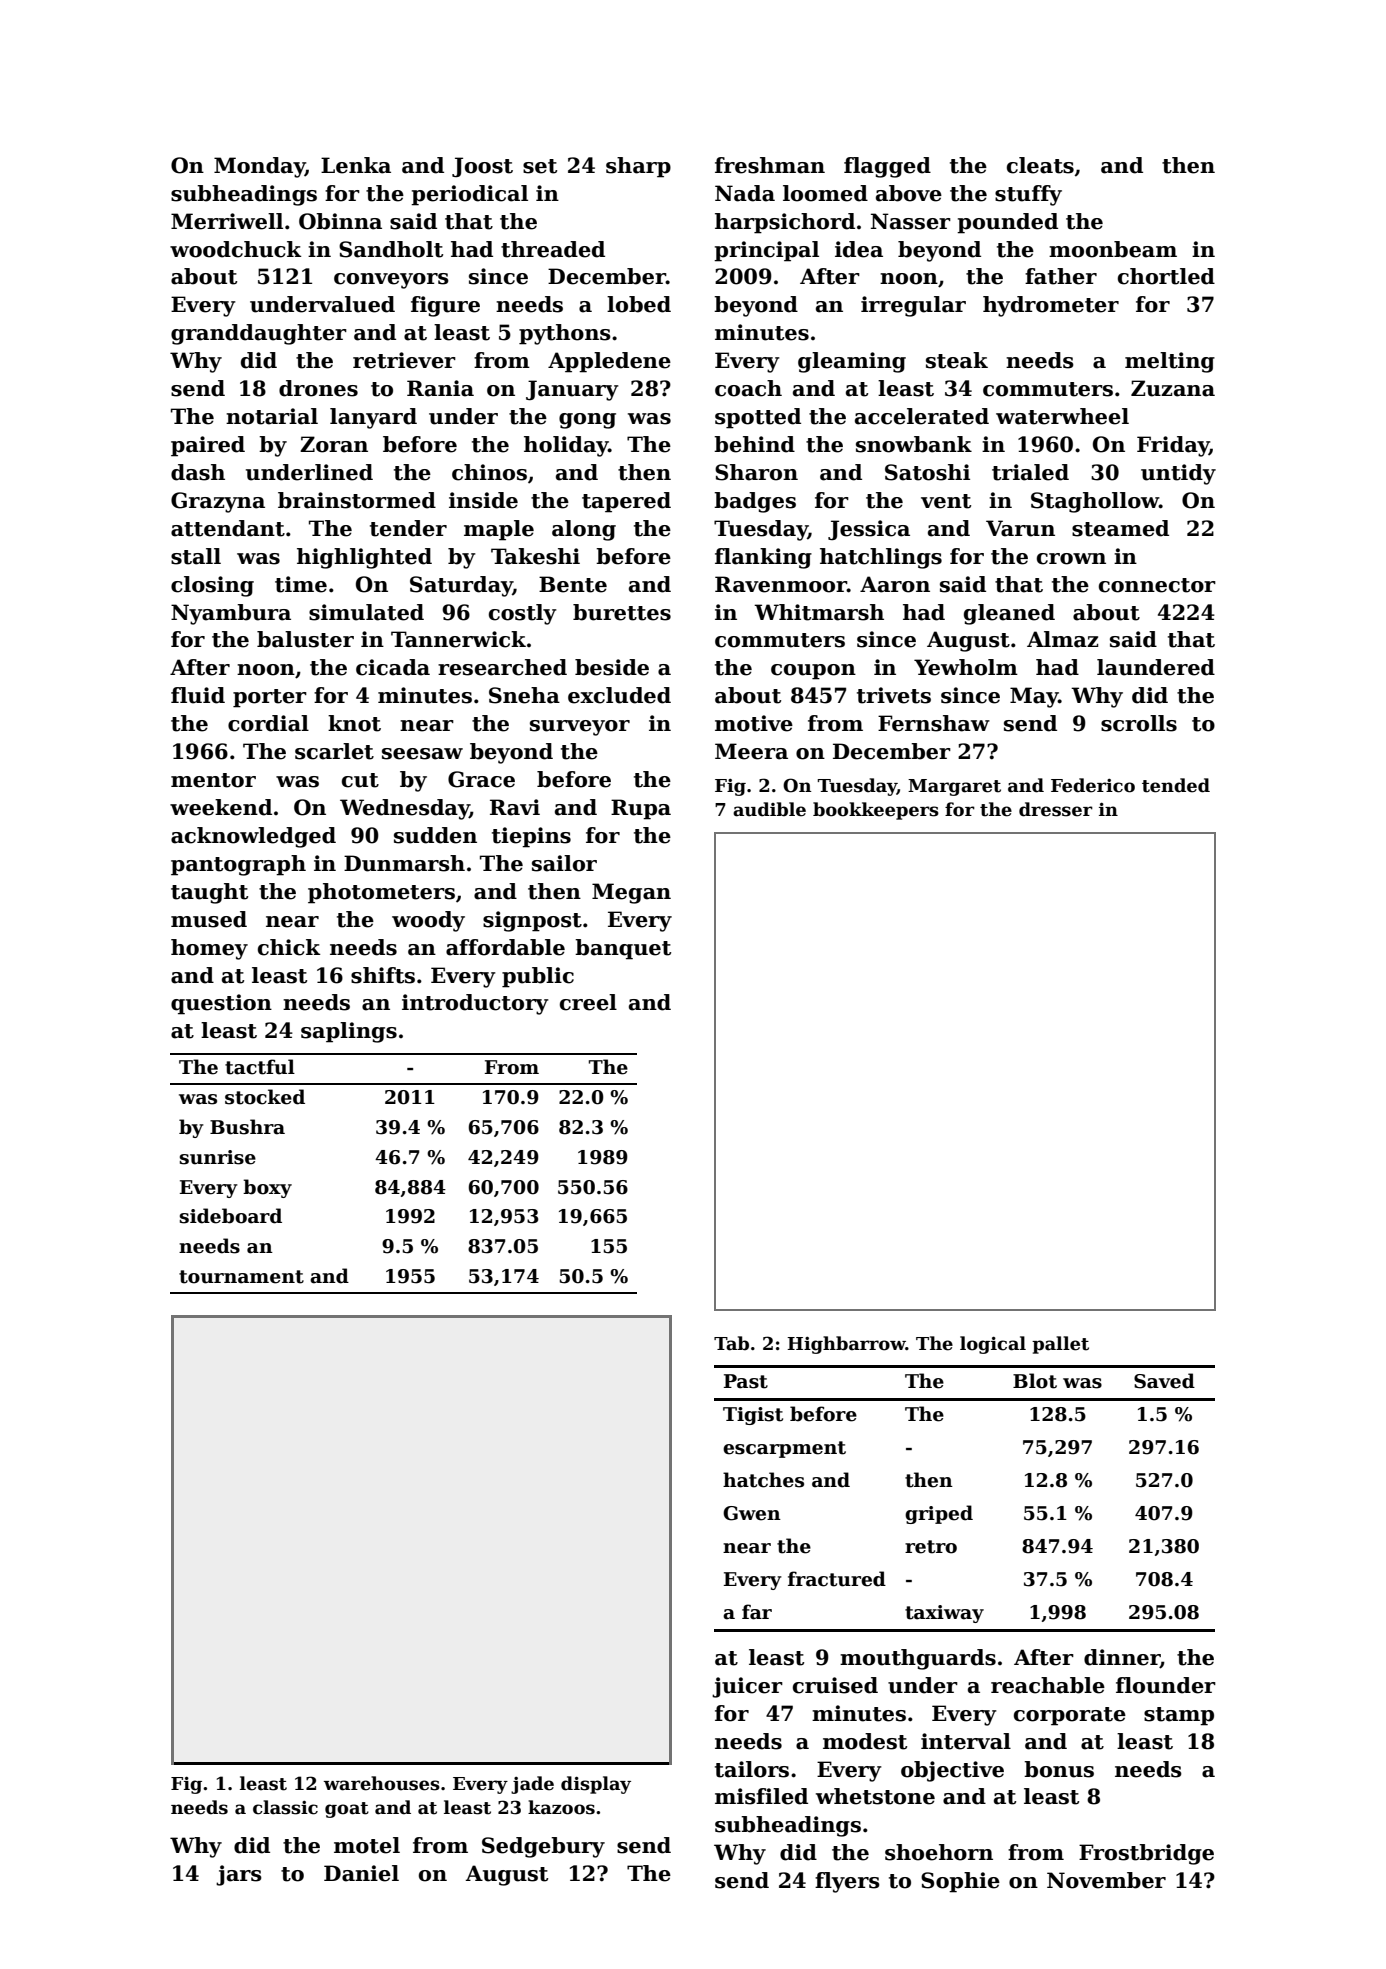 This screenshot has height=1969, width=1386. I want to click on stall, so click(196, 556).
